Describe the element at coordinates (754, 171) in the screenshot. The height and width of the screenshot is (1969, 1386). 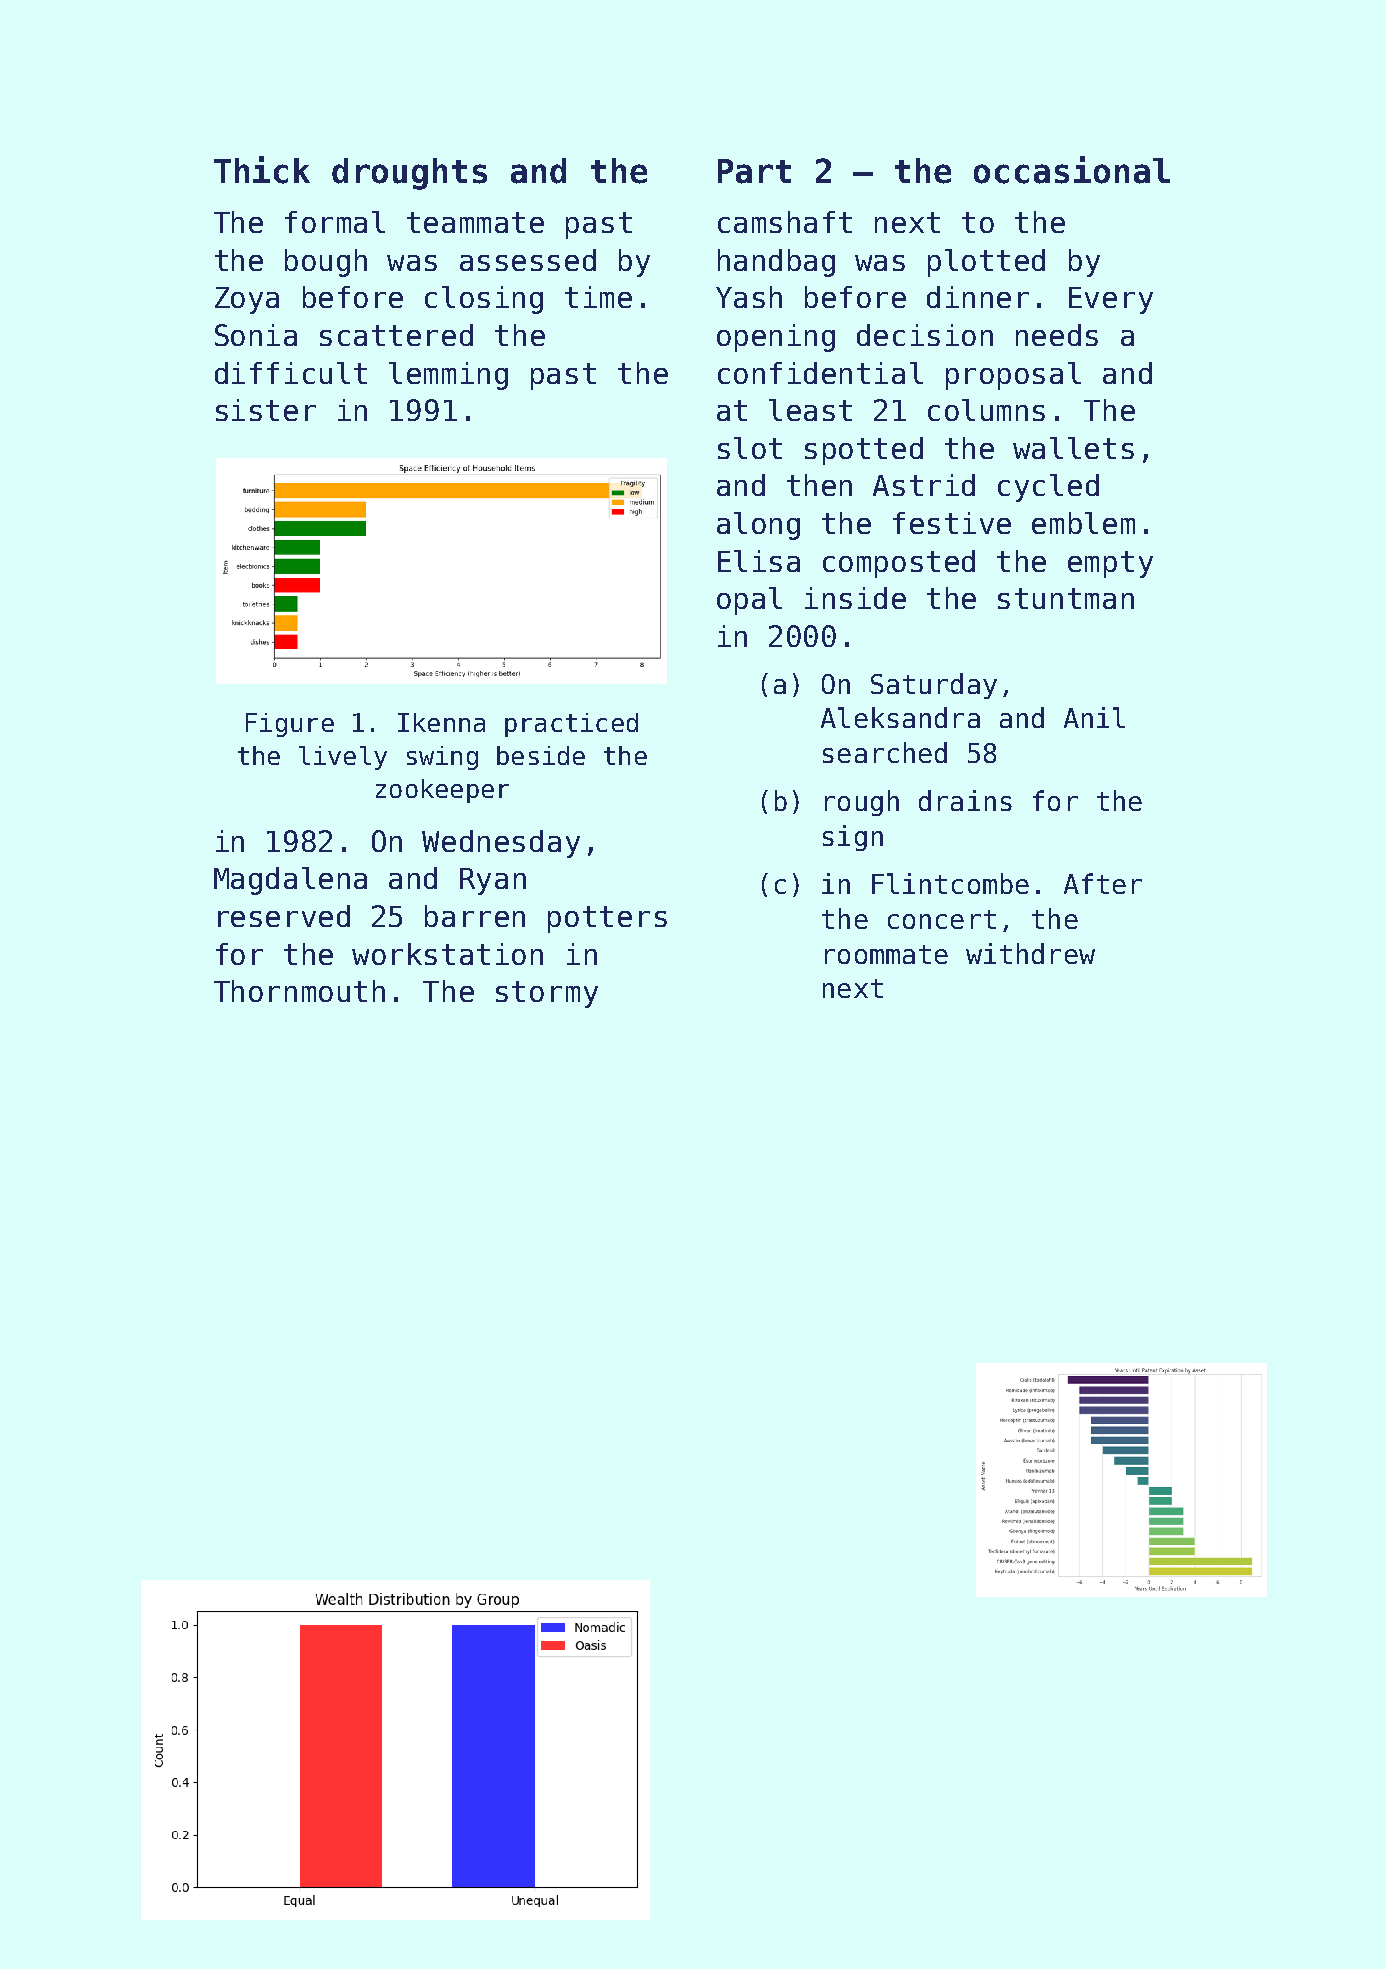
I see `Part` at that location.
